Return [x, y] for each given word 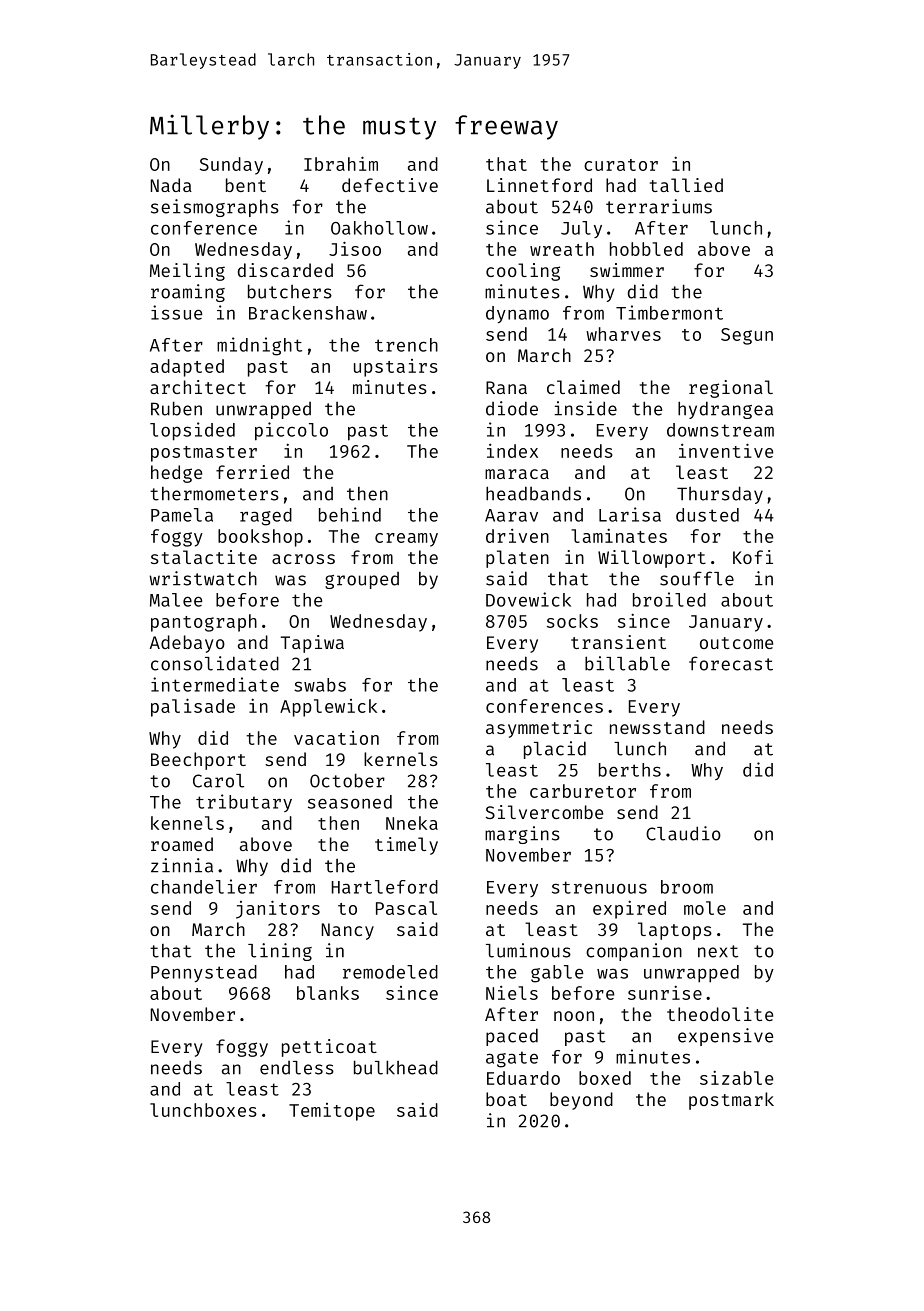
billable [627, 663]
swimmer [627, 270]
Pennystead [204, 973]
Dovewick [528, 599]
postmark [731, 1101]
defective [390, 185]
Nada [171, 185]
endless [297, 1068]
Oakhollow [379, 228]
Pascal [406, 908]
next [718, 951]
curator [621, 165]
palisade [193, 707]
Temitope [332, 1112]
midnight [259, 346]
